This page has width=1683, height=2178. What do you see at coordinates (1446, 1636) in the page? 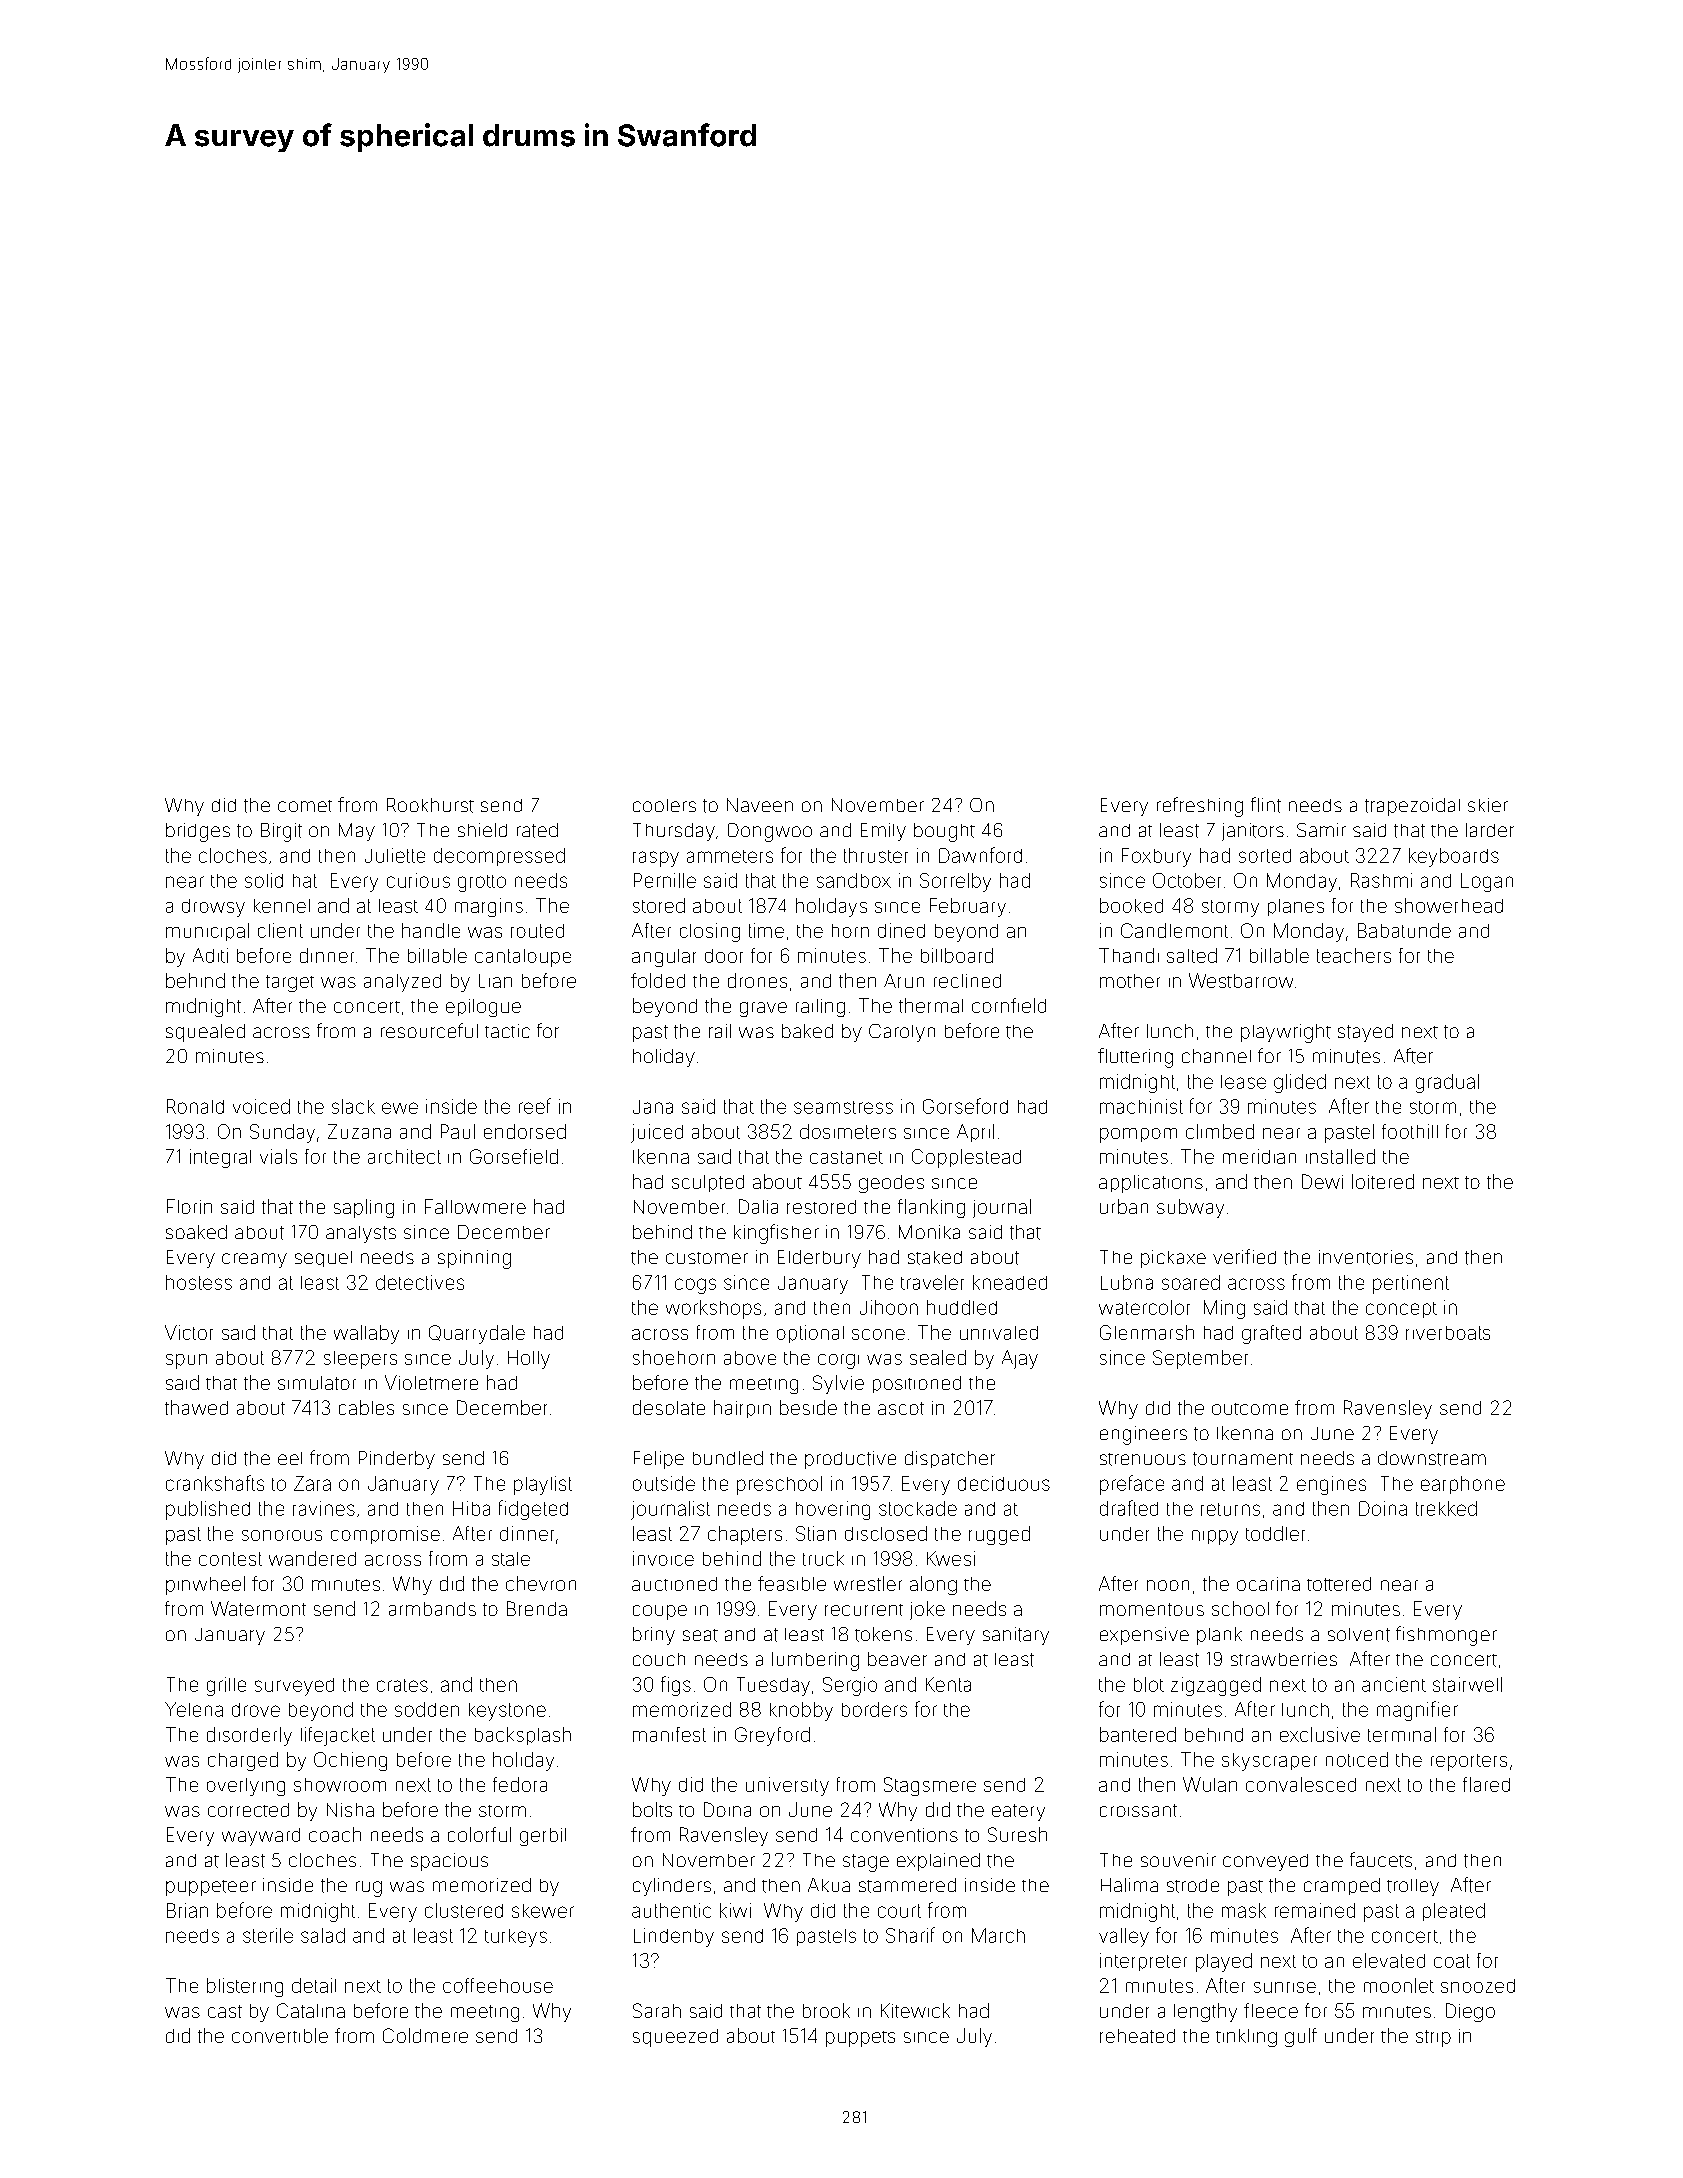
I see `fishmonger` at bounding box center [1446, 1636].
